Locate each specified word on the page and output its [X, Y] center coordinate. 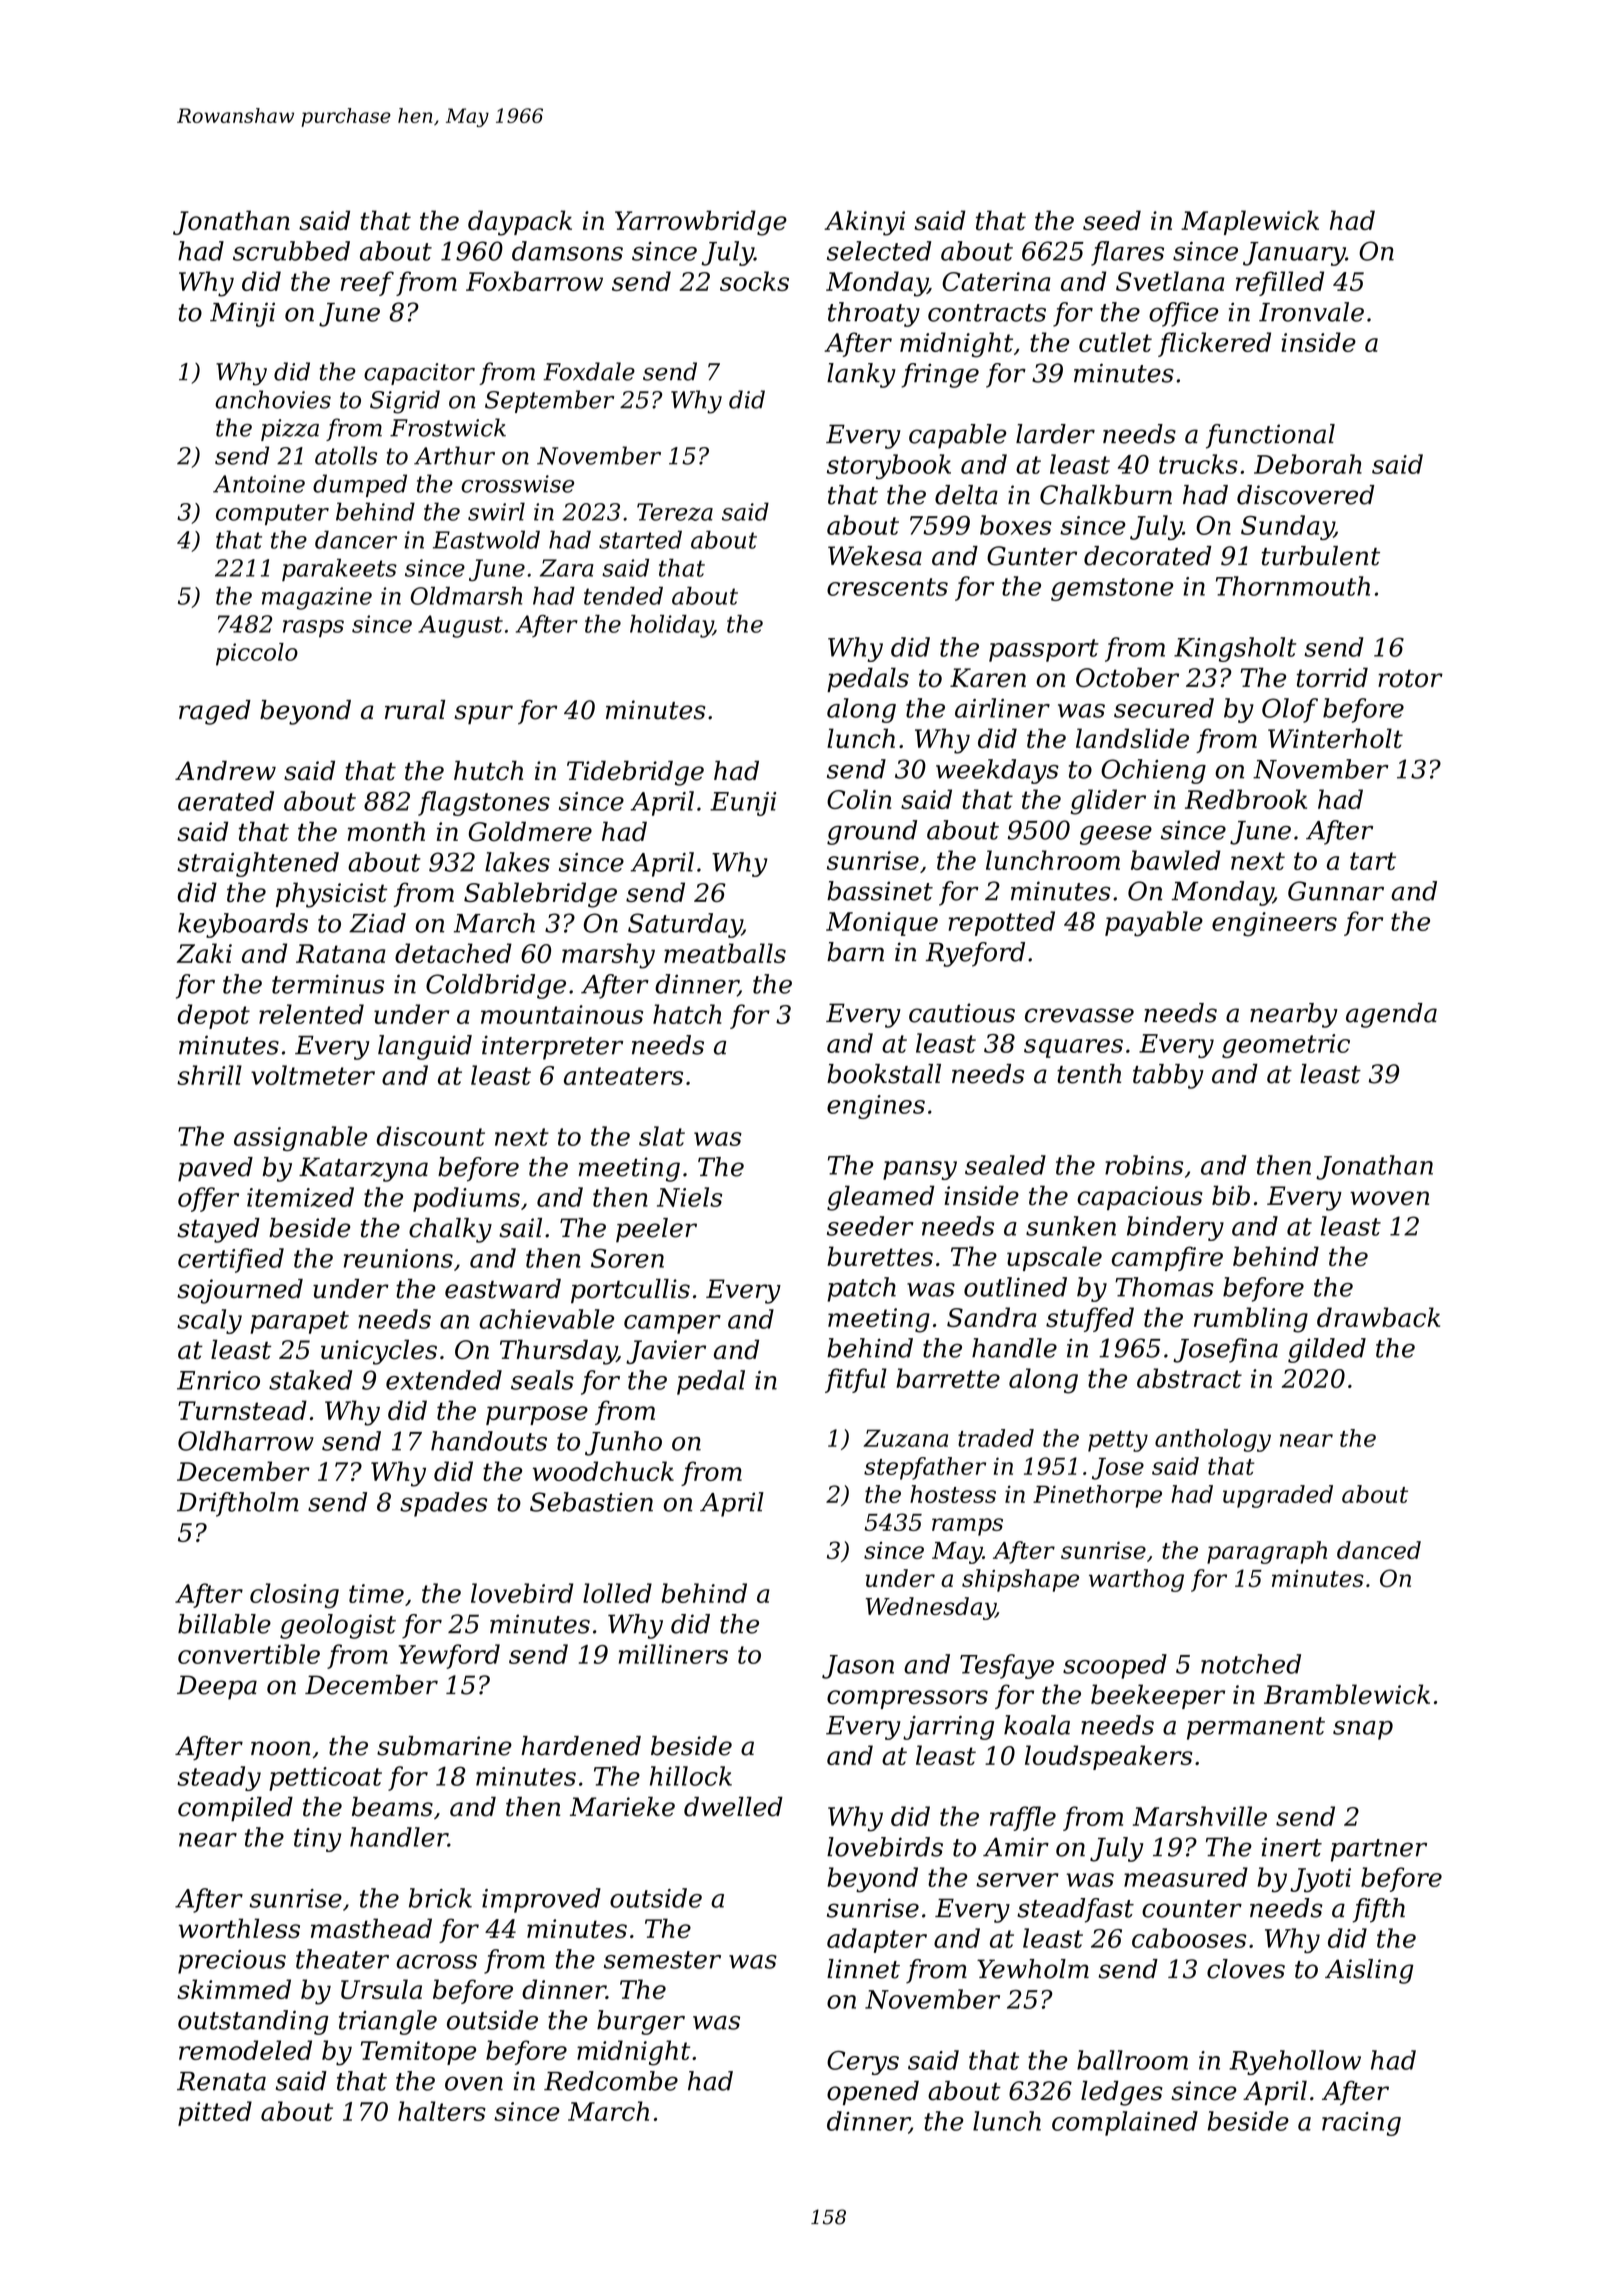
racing [1361, 2124]
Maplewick [1250, 222]
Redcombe [611, 2081]
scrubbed [291, 251]
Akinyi [864, 223]
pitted [215, 2113]
